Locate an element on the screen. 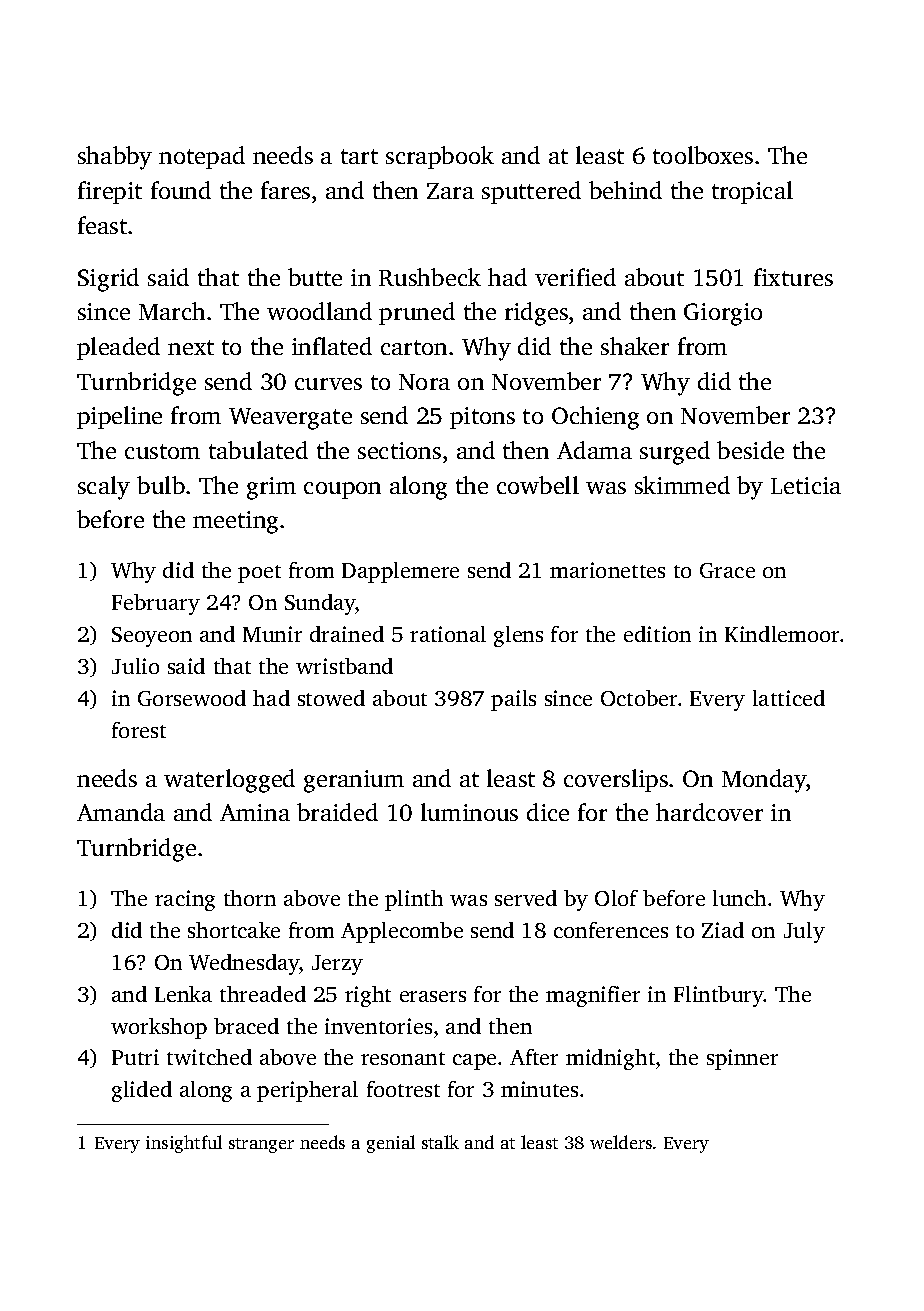 This screenshot has width=924, height=1311. notepad is located at coordinates (202, 157).
